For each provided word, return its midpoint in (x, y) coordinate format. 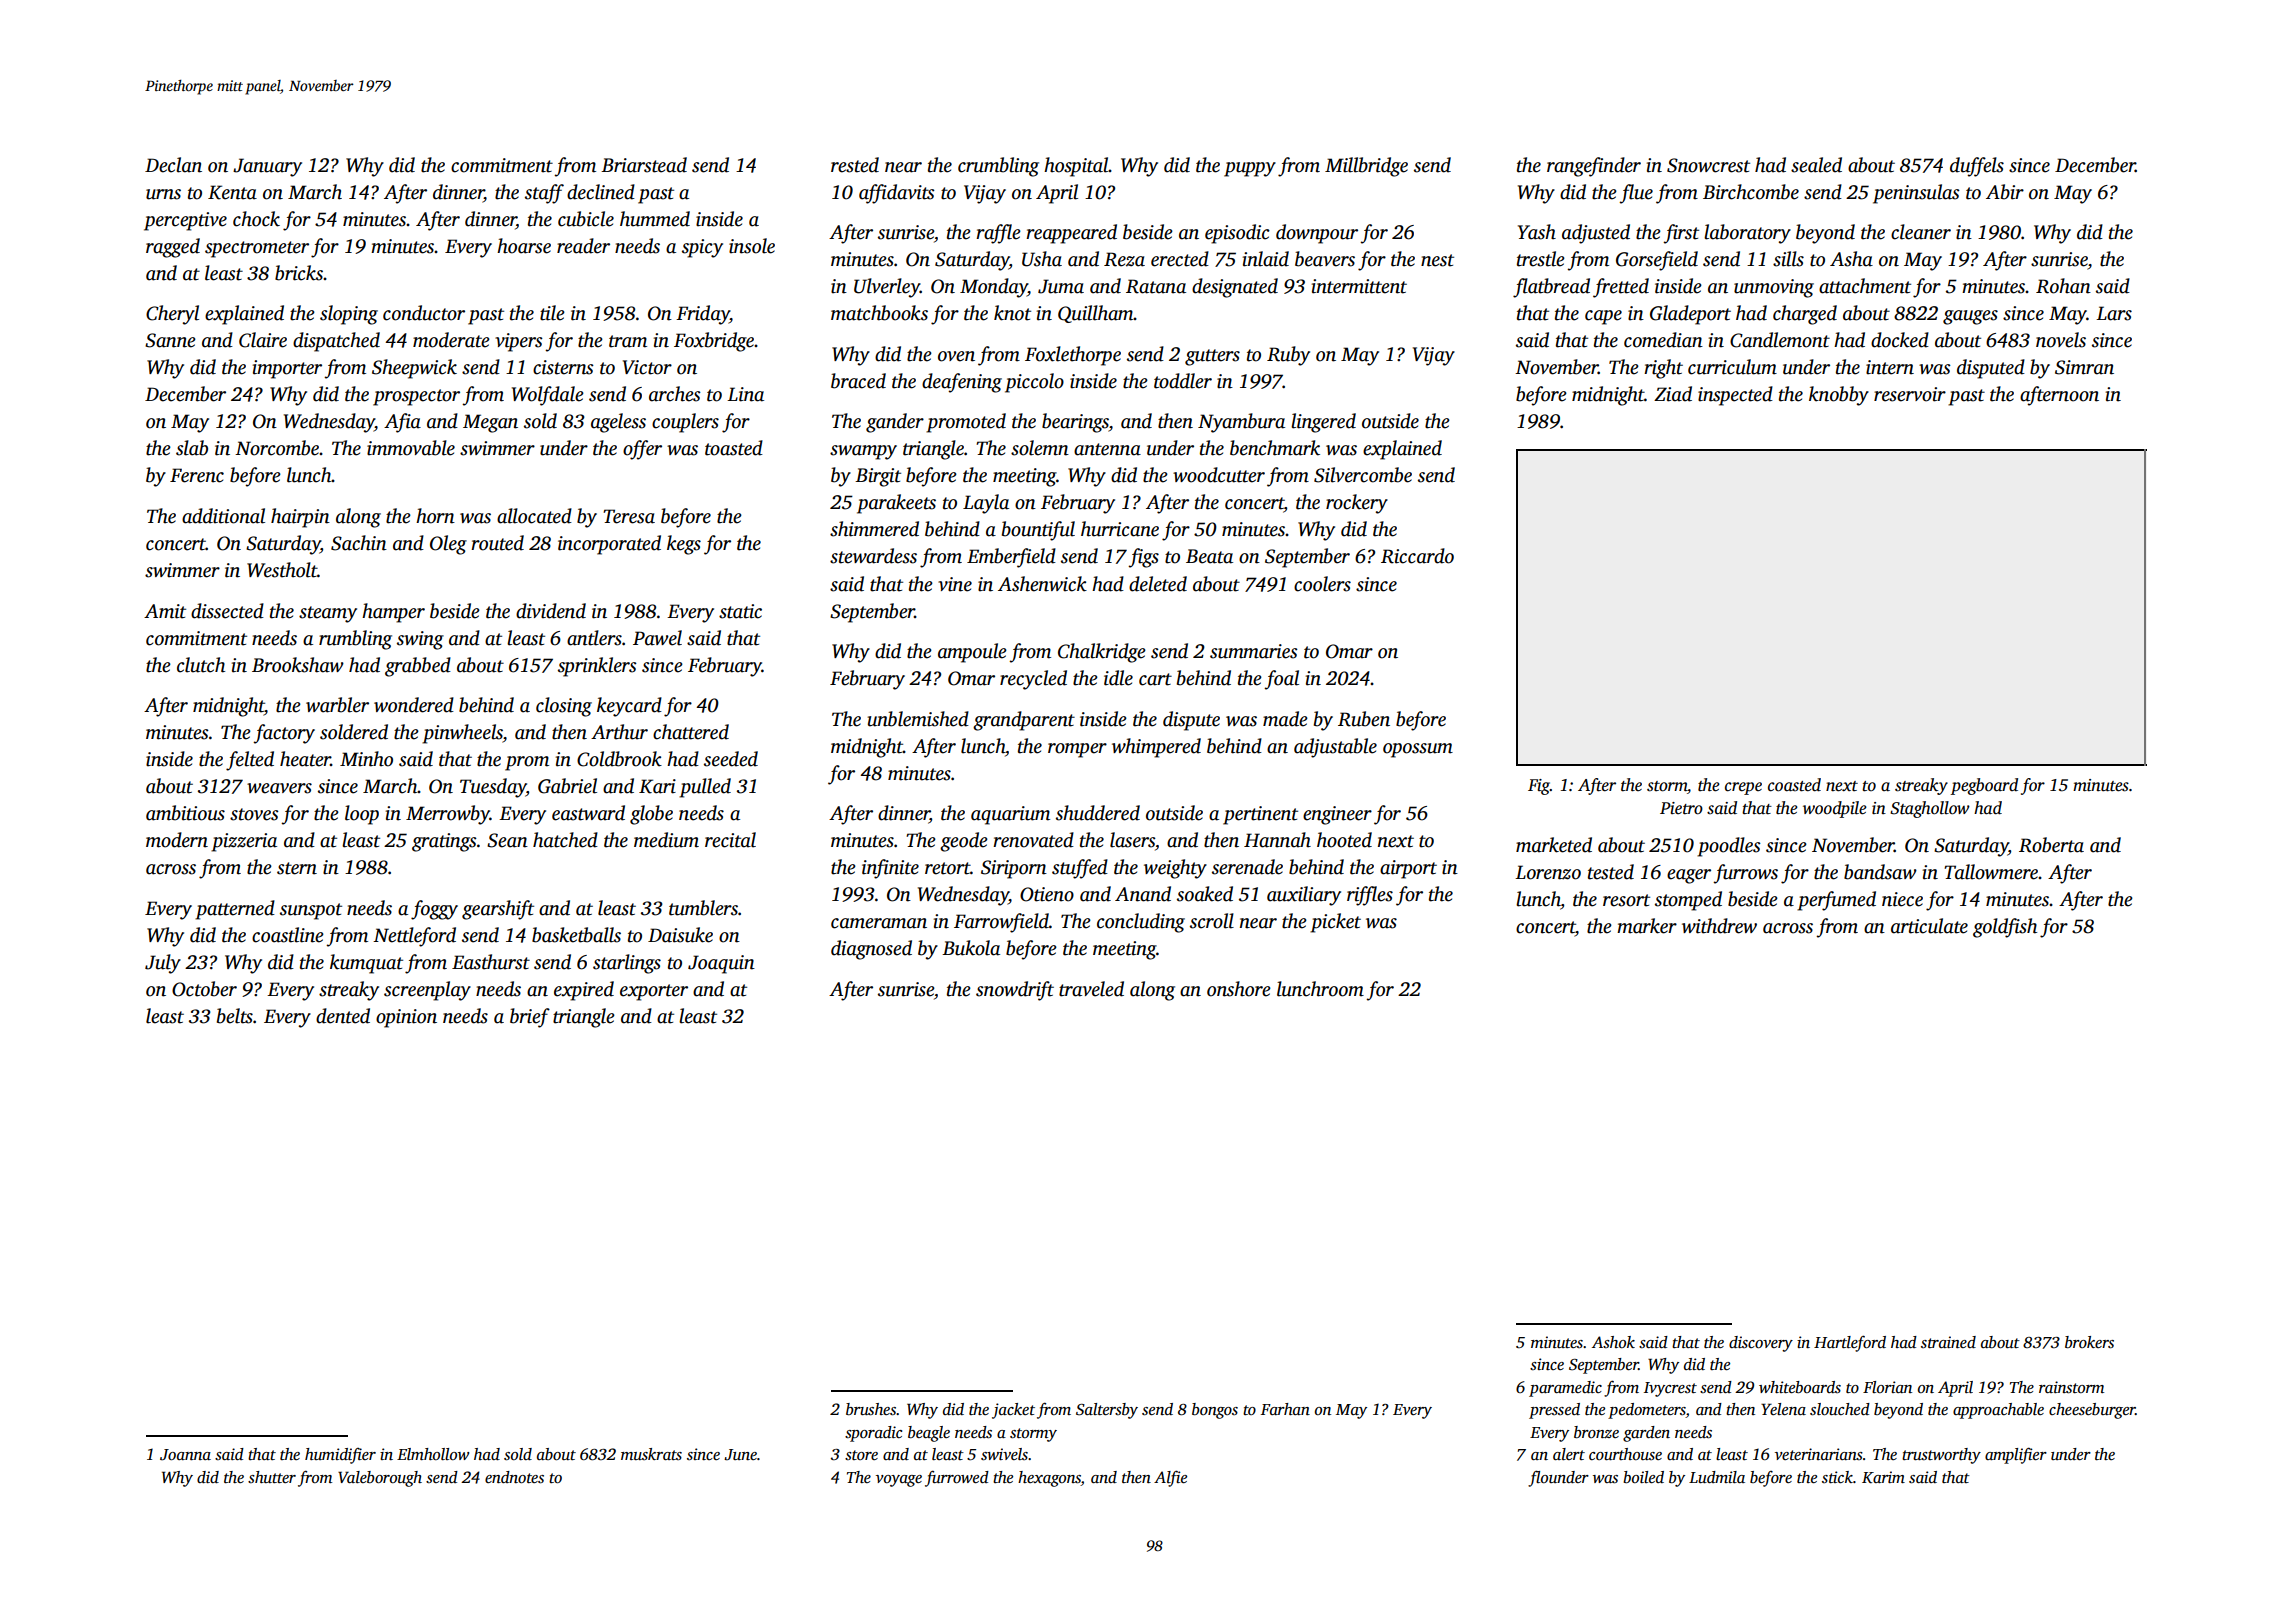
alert (1569, 1454)
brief (530, 1018)
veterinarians (1819, 1454)
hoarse (524, 246)
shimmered (874, 529)
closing (564, 707)
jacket (1013, 1411)
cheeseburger (2092, 1411)
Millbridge (1366, 167)
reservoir (1910, 394)
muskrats (651, 1454)
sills (1788, 259)
